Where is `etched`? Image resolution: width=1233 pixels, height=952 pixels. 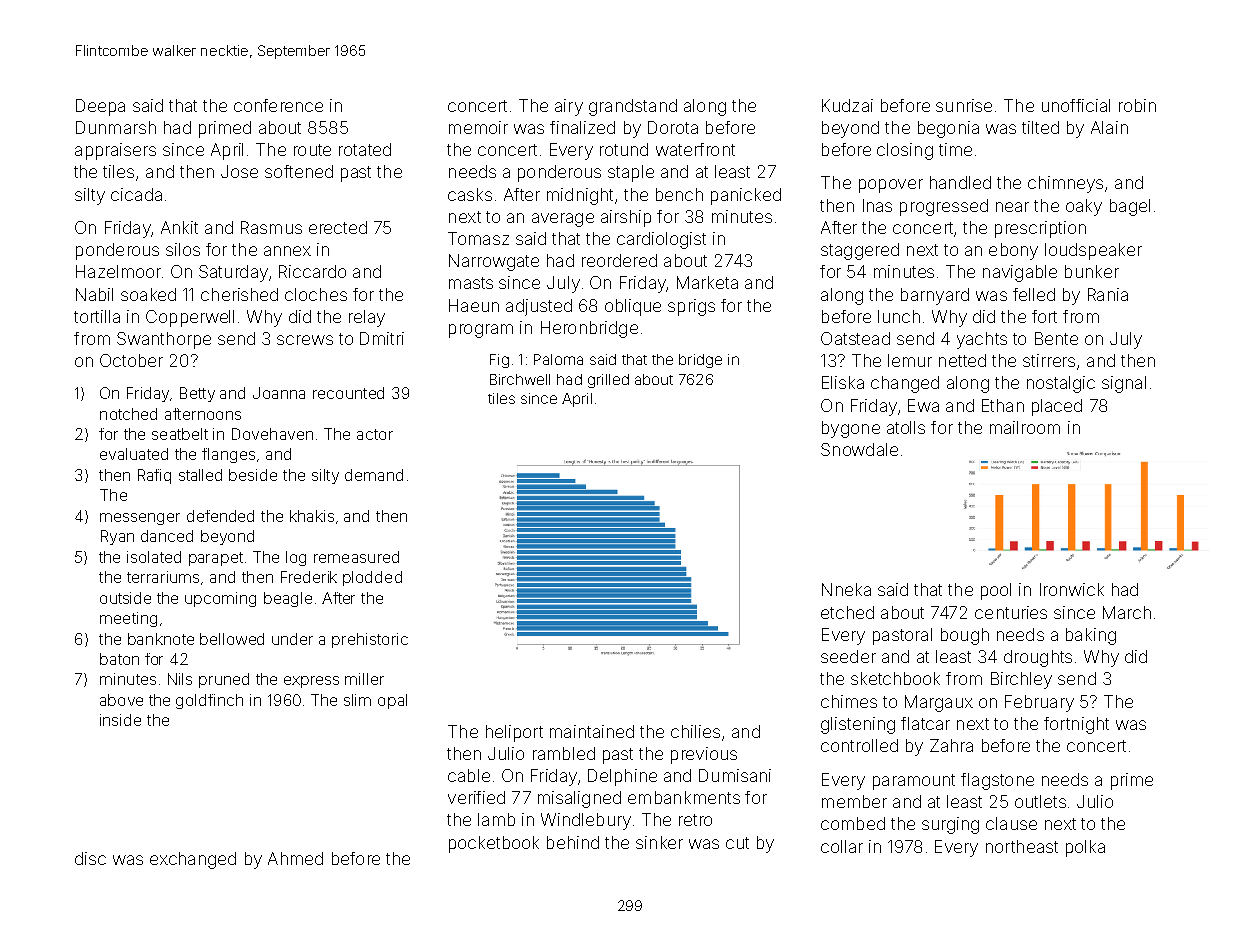
etched is located at coordinates (847, 612).
